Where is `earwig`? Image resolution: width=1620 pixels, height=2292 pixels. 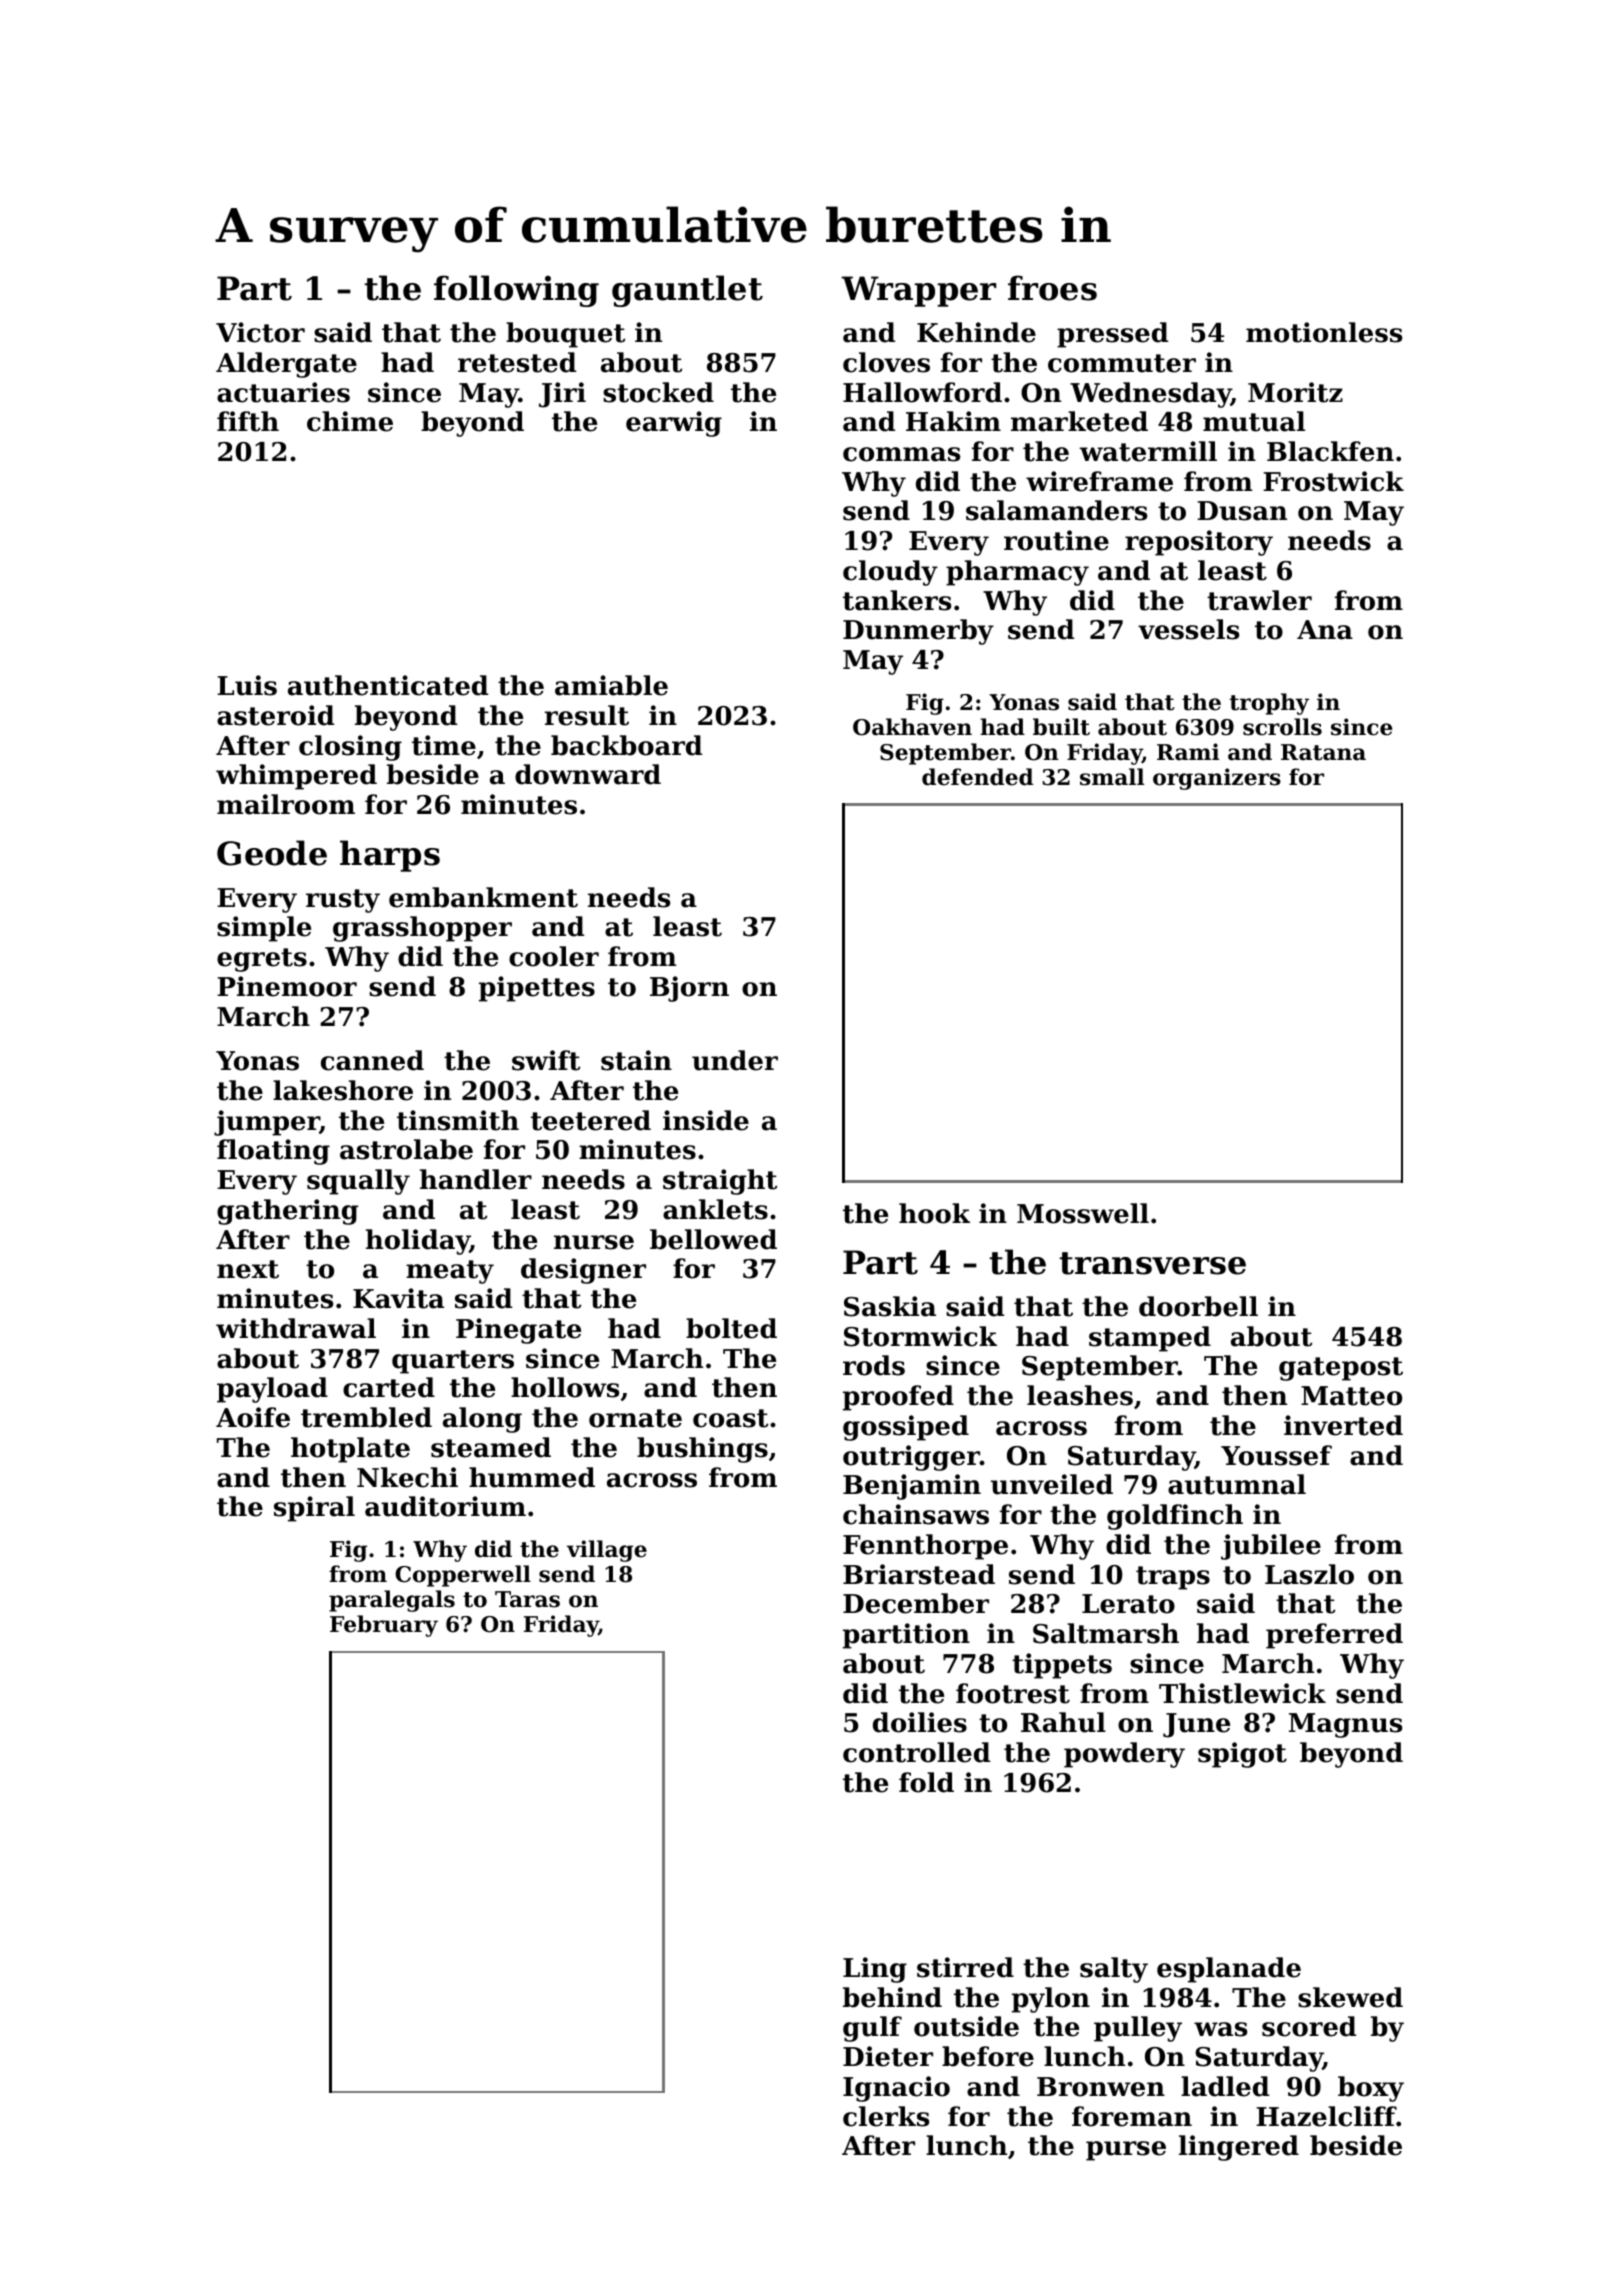
earwig is located at coordinates (674, 424).
